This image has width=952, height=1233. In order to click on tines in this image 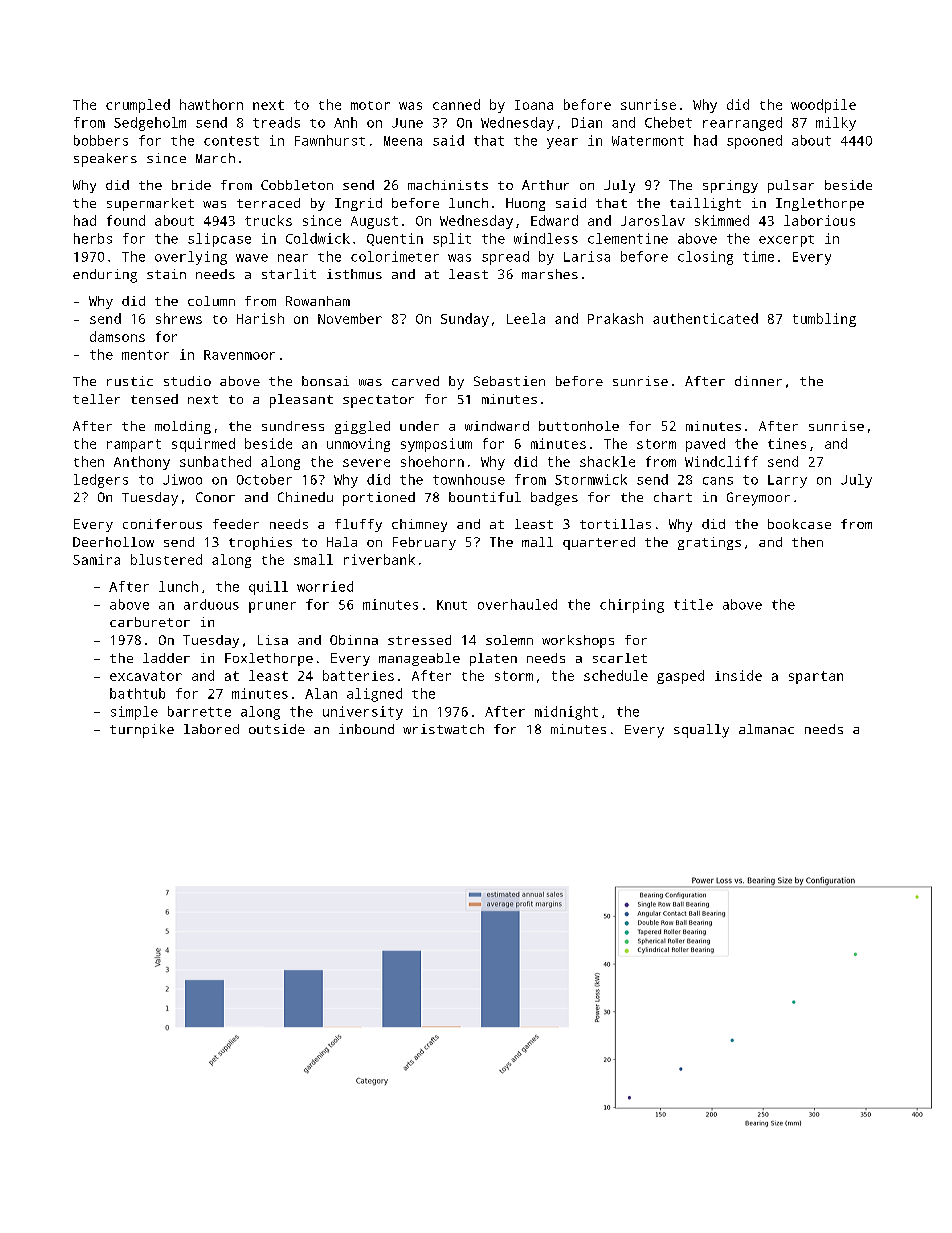, I will do `click(787, 443)`.
